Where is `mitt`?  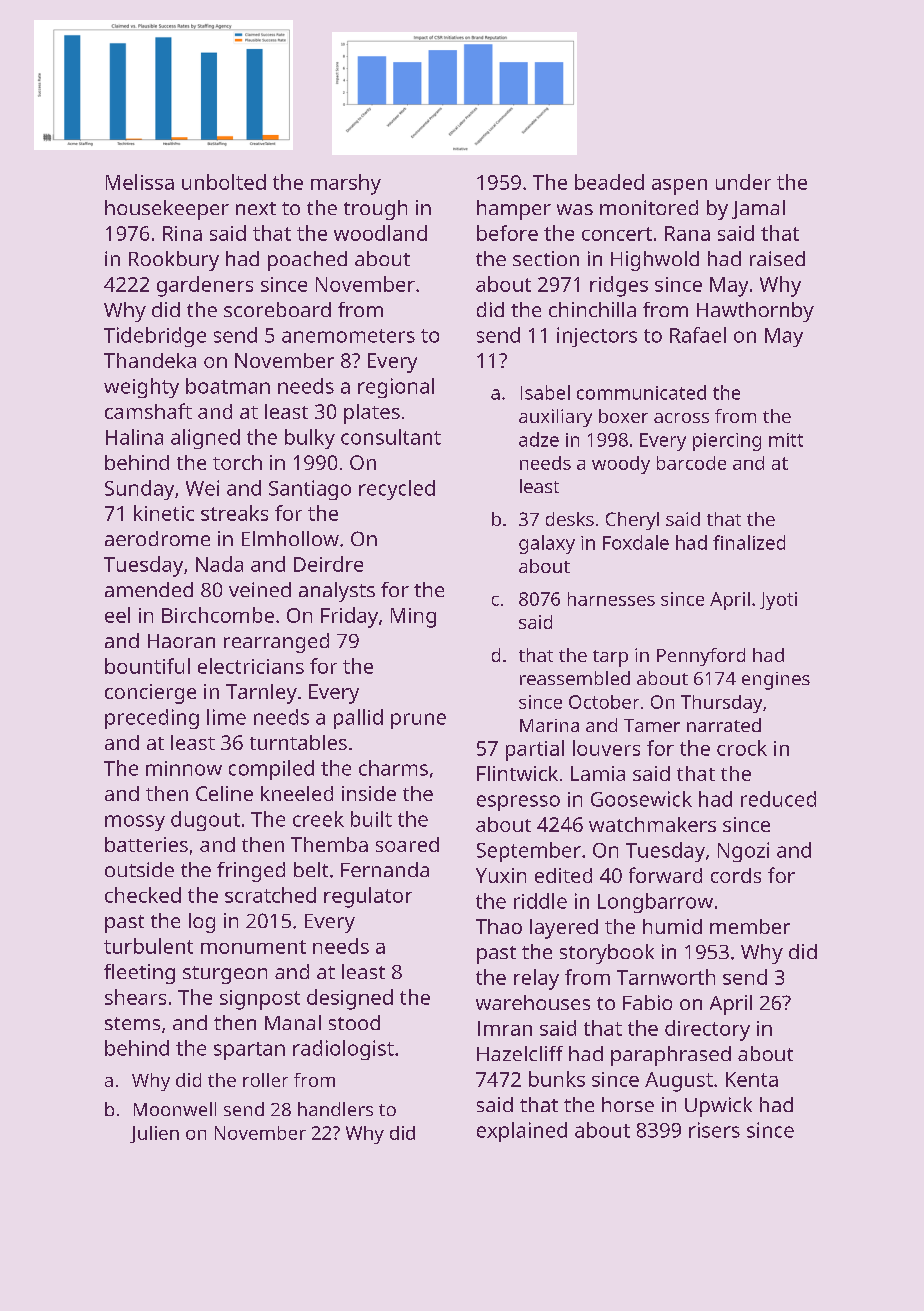 mitt is located at coordinates (786, 440).
